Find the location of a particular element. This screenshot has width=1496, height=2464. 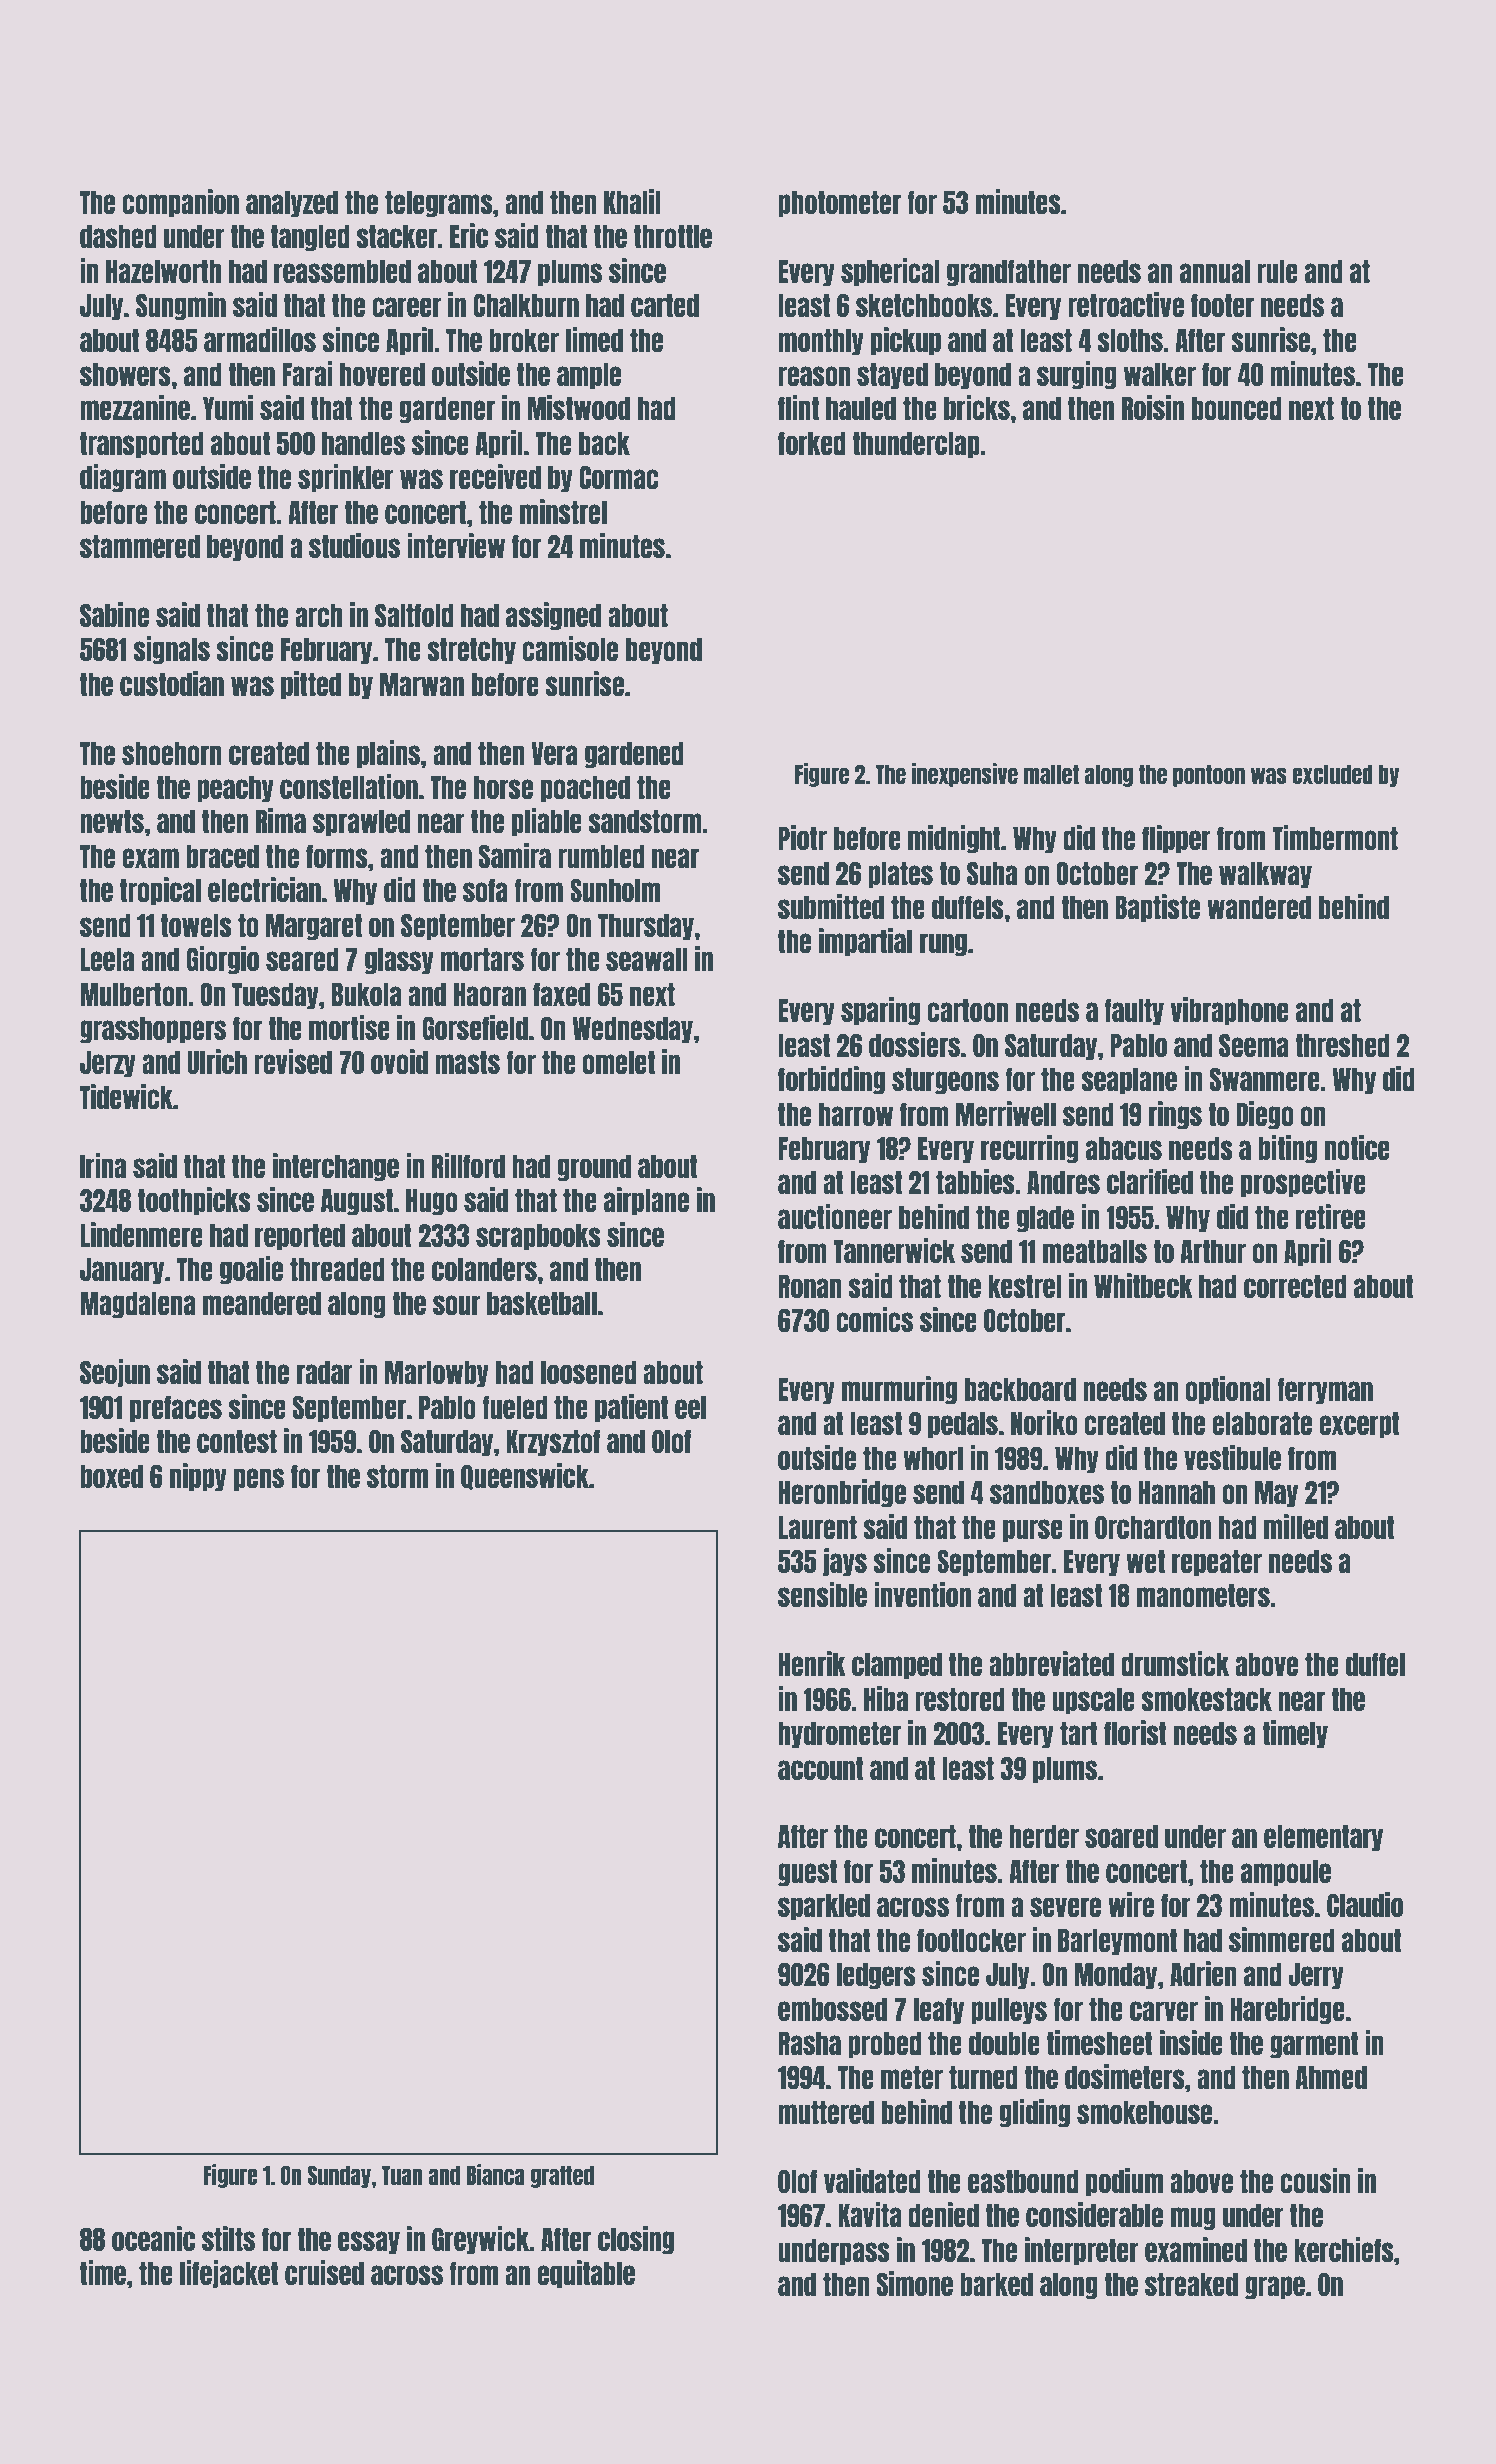

Piotr is located at coordinates (802, 837).
